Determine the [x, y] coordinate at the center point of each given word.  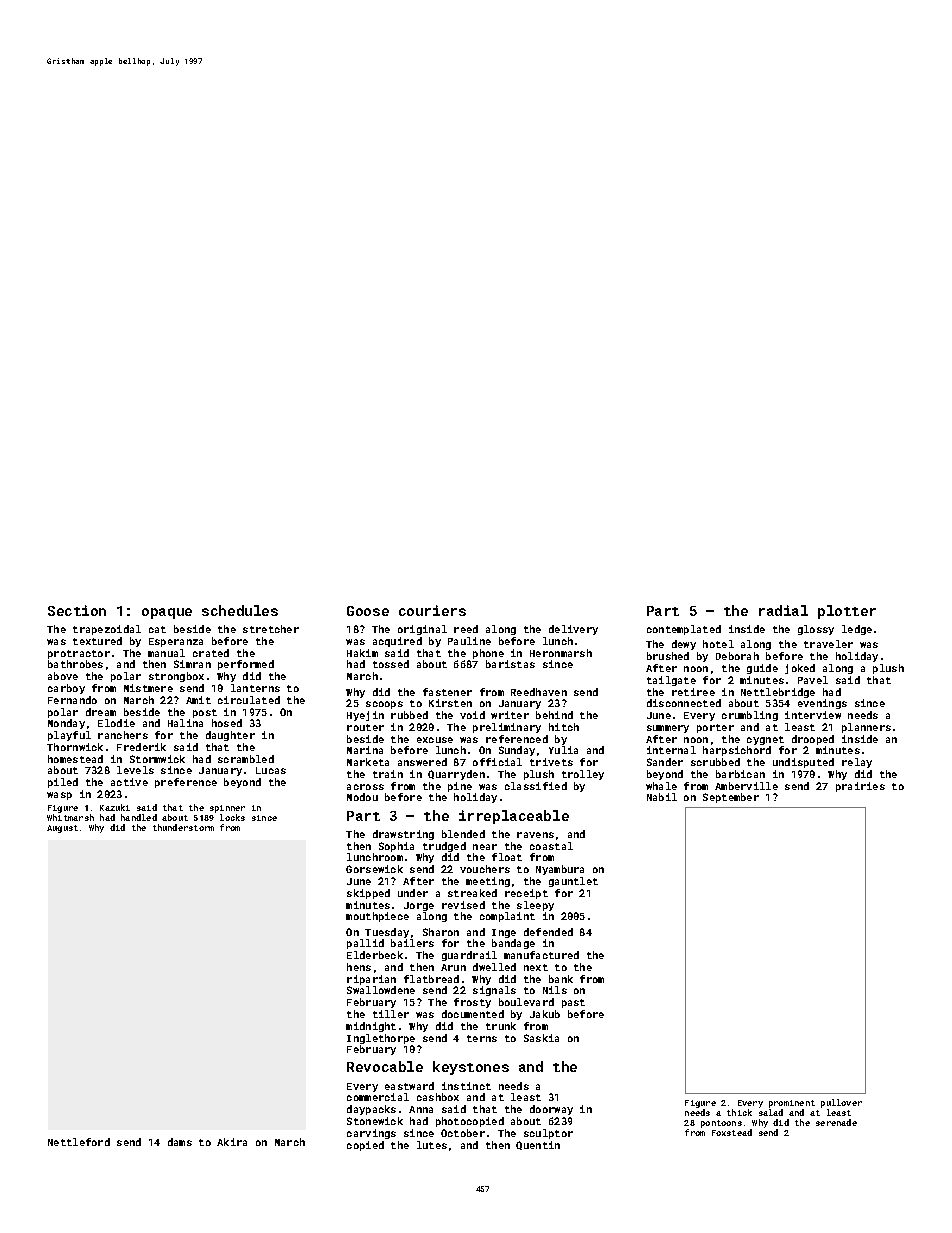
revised [463, 905]
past [573, 1003]
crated [211, 653]
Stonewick [375, 1121]
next [536, 967]
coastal [551, 846]
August [62, 829]
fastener [447, 692]
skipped [368, 894]
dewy [684, 645]
